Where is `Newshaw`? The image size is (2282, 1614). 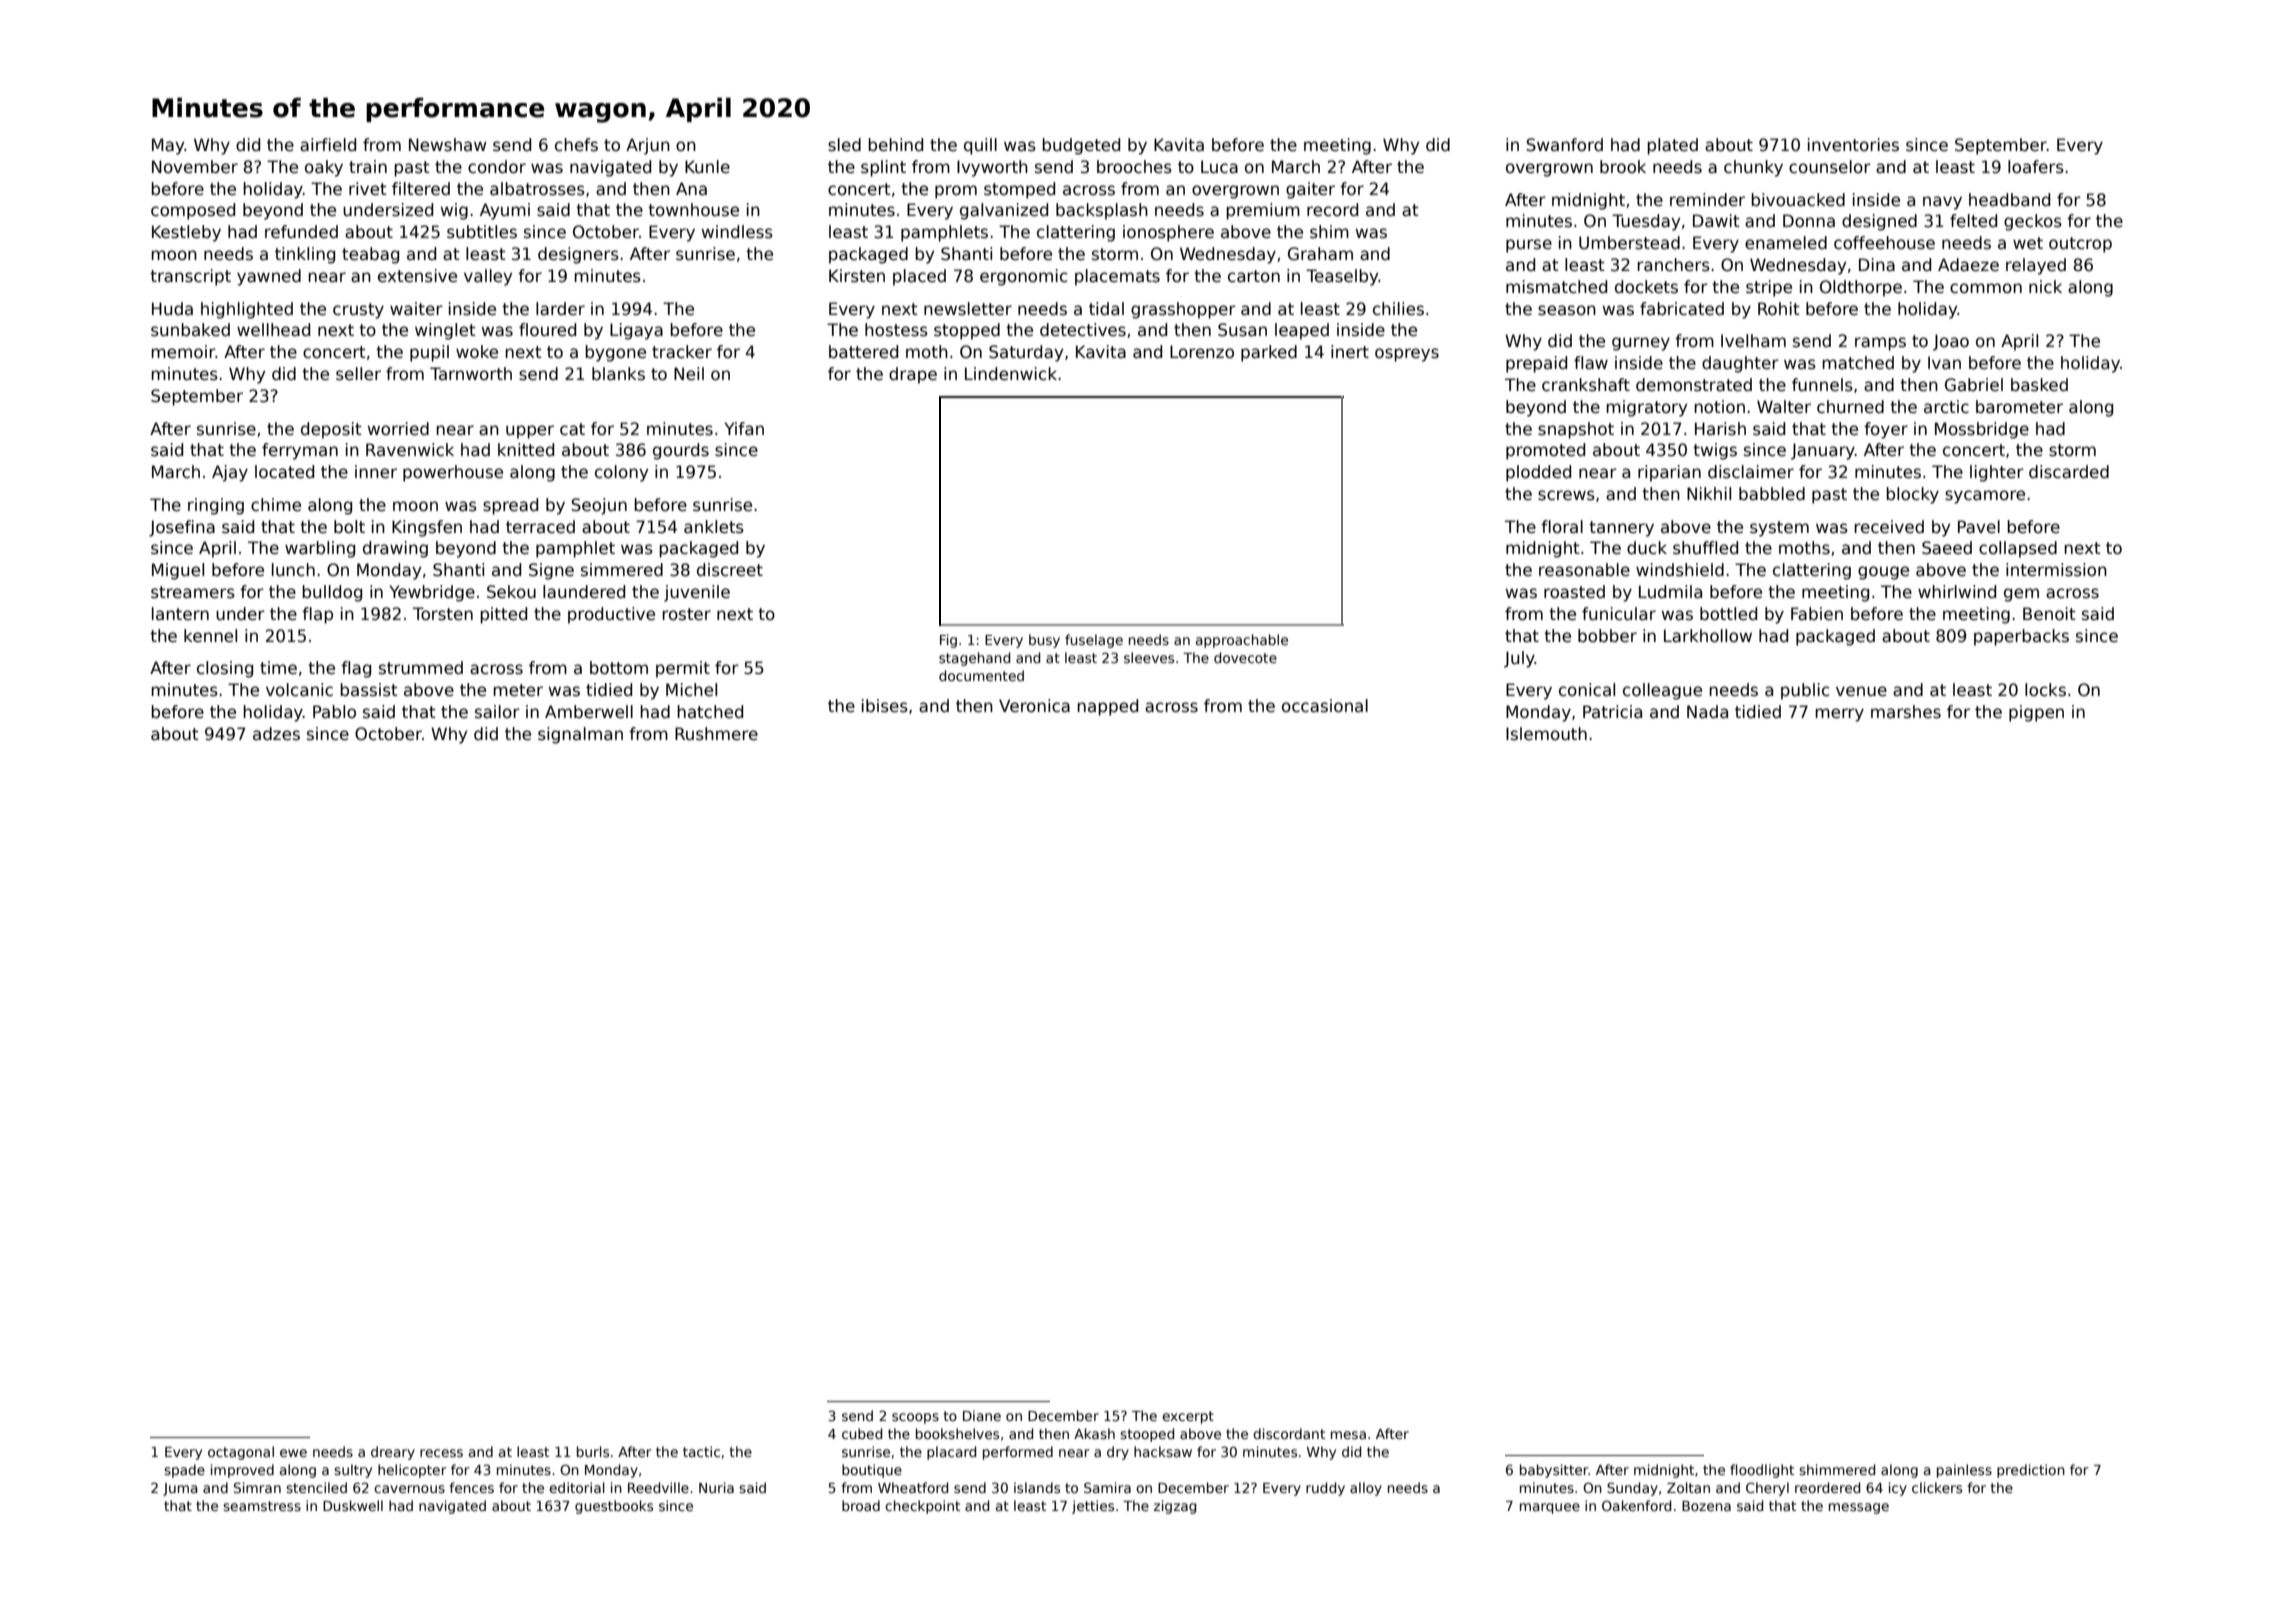 Newshaw is located at coordinates (448, 145).
